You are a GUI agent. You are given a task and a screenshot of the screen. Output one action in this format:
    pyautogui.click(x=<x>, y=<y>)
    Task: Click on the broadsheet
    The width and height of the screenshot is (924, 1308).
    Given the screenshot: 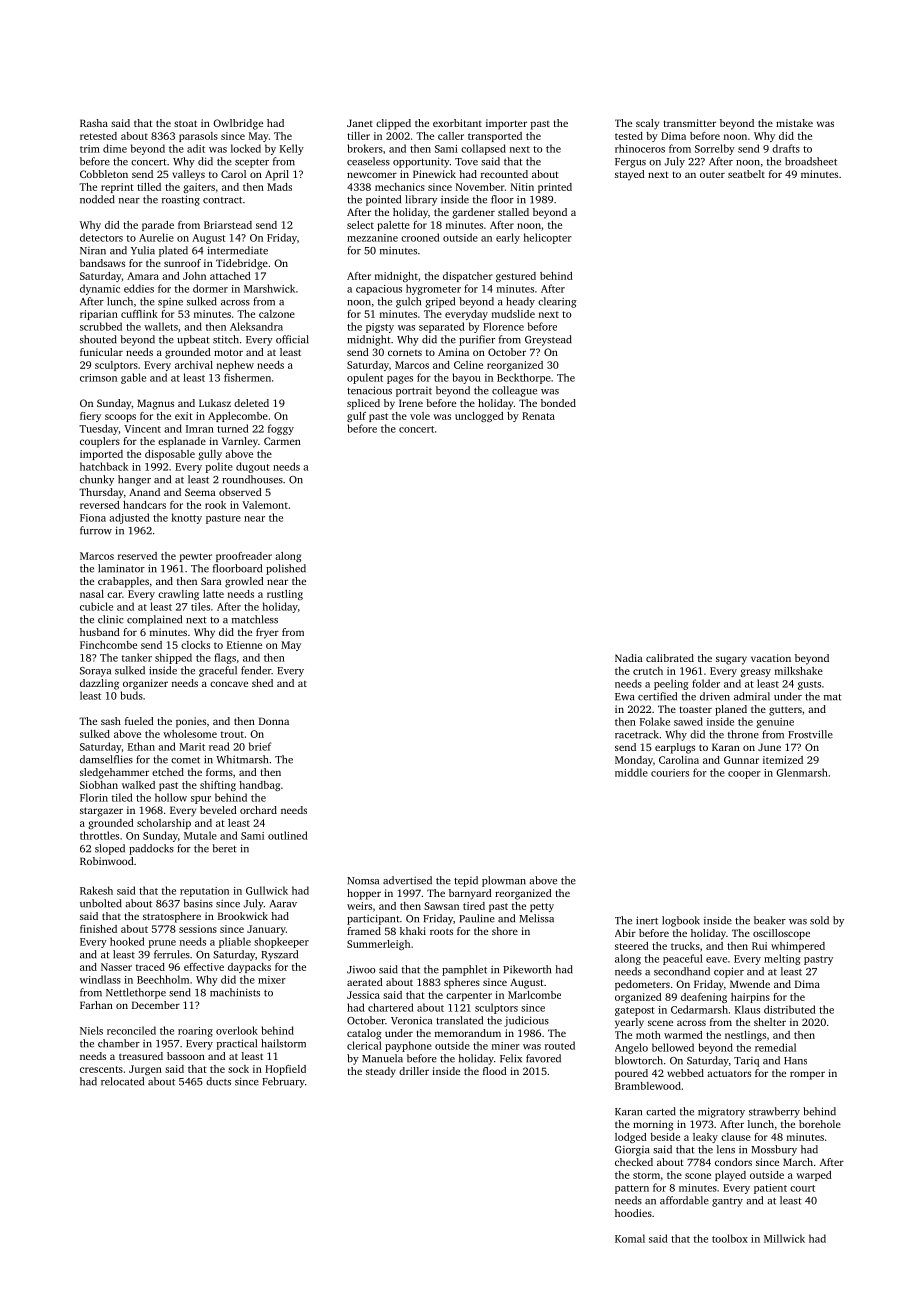 What is the action you would take?
    pyautogui.click(x=811, y=161)
